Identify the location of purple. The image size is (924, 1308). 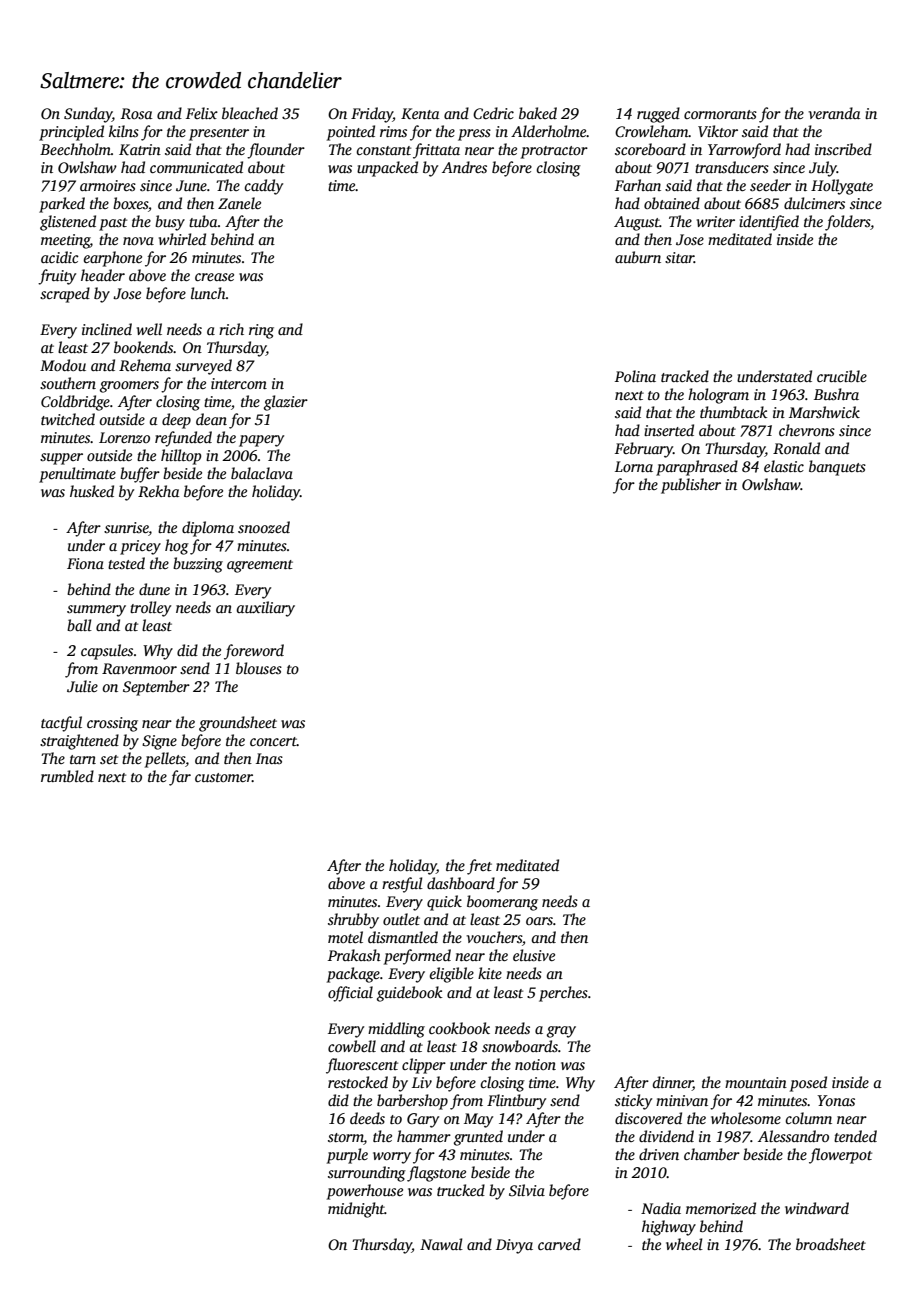
(347, 1156).
